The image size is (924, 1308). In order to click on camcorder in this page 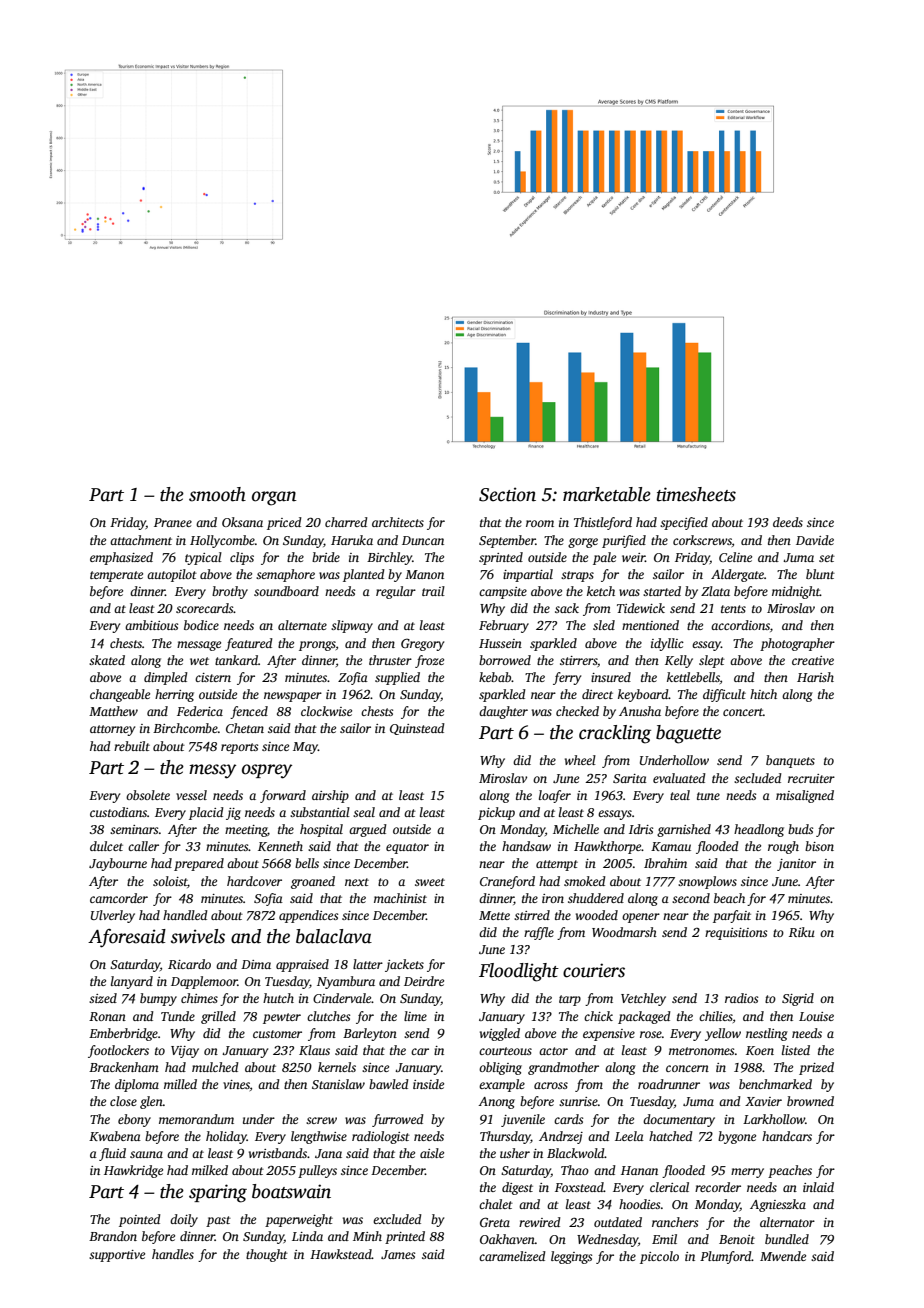, I will do `click(119, 898)`.
